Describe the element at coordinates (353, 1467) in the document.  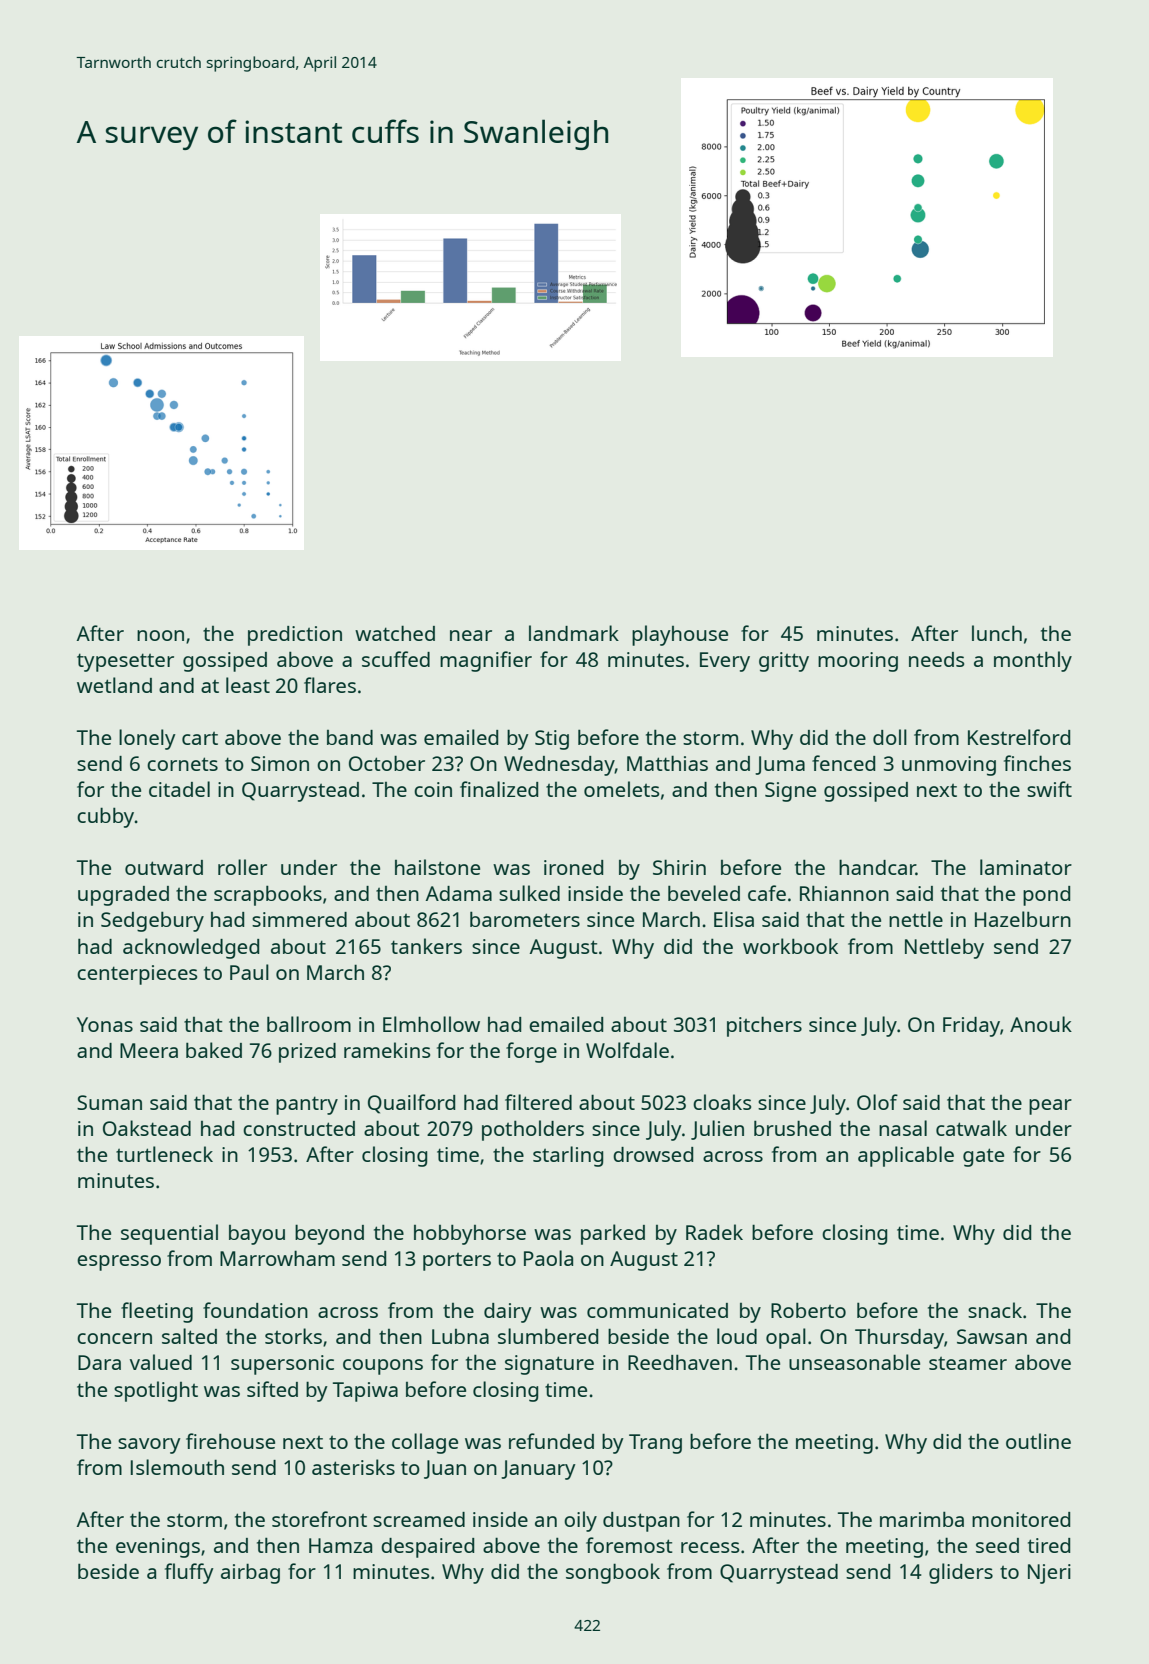
I see `asterisks` at that location.
